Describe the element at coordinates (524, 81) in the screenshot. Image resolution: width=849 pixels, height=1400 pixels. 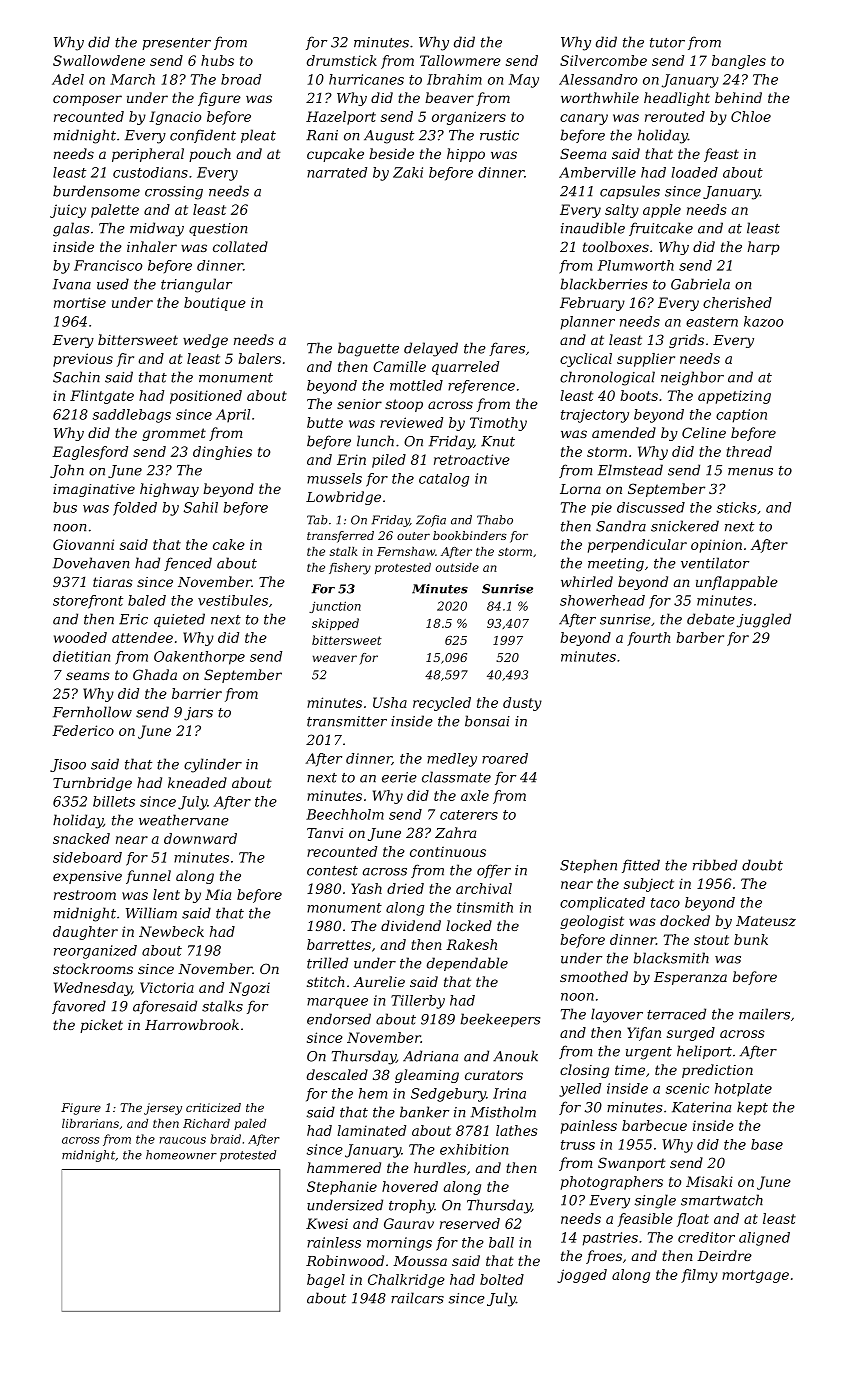
I see `May` at that location.
